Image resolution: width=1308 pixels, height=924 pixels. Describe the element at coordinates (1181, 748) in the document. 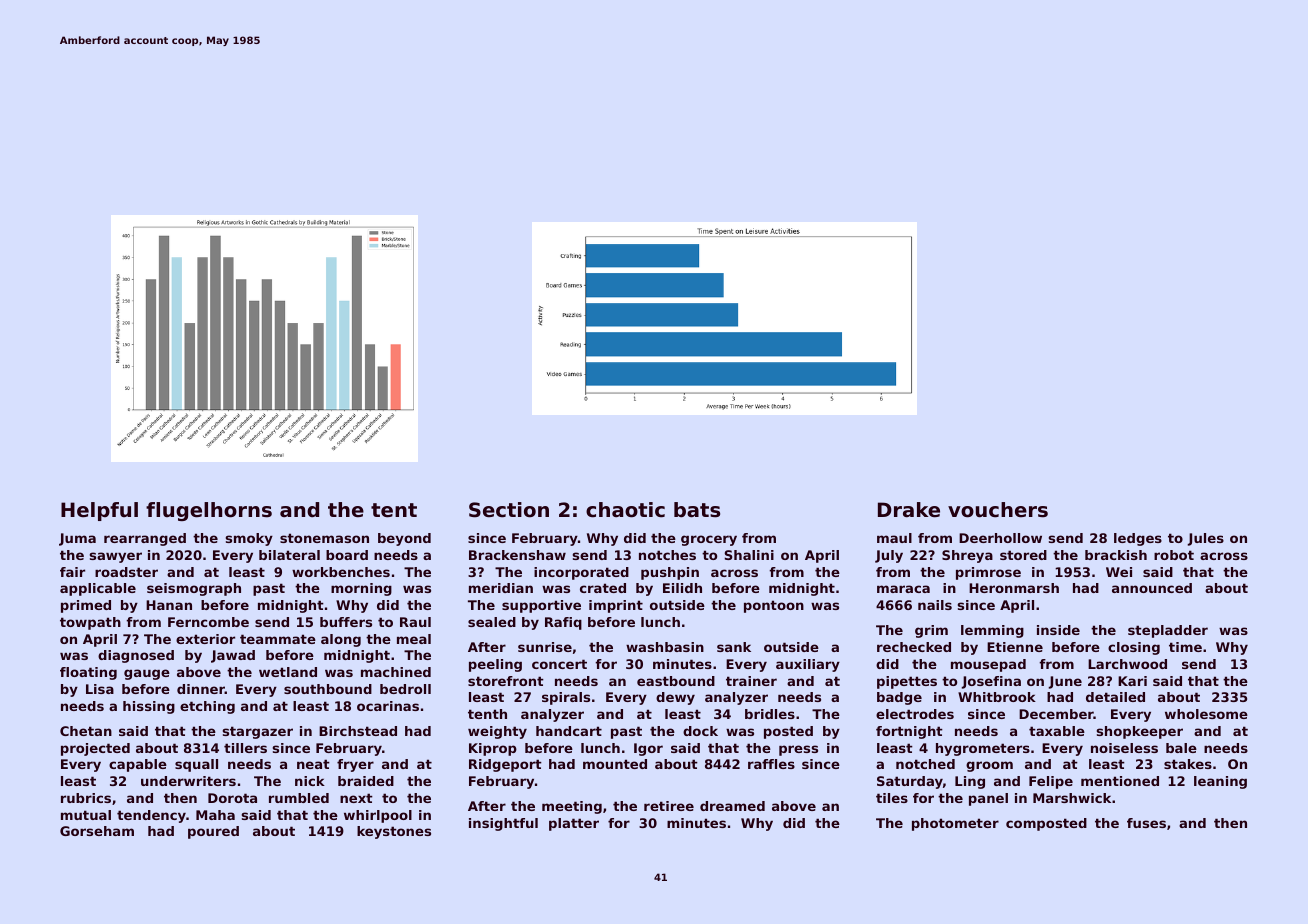

I see `bale` at that location.
